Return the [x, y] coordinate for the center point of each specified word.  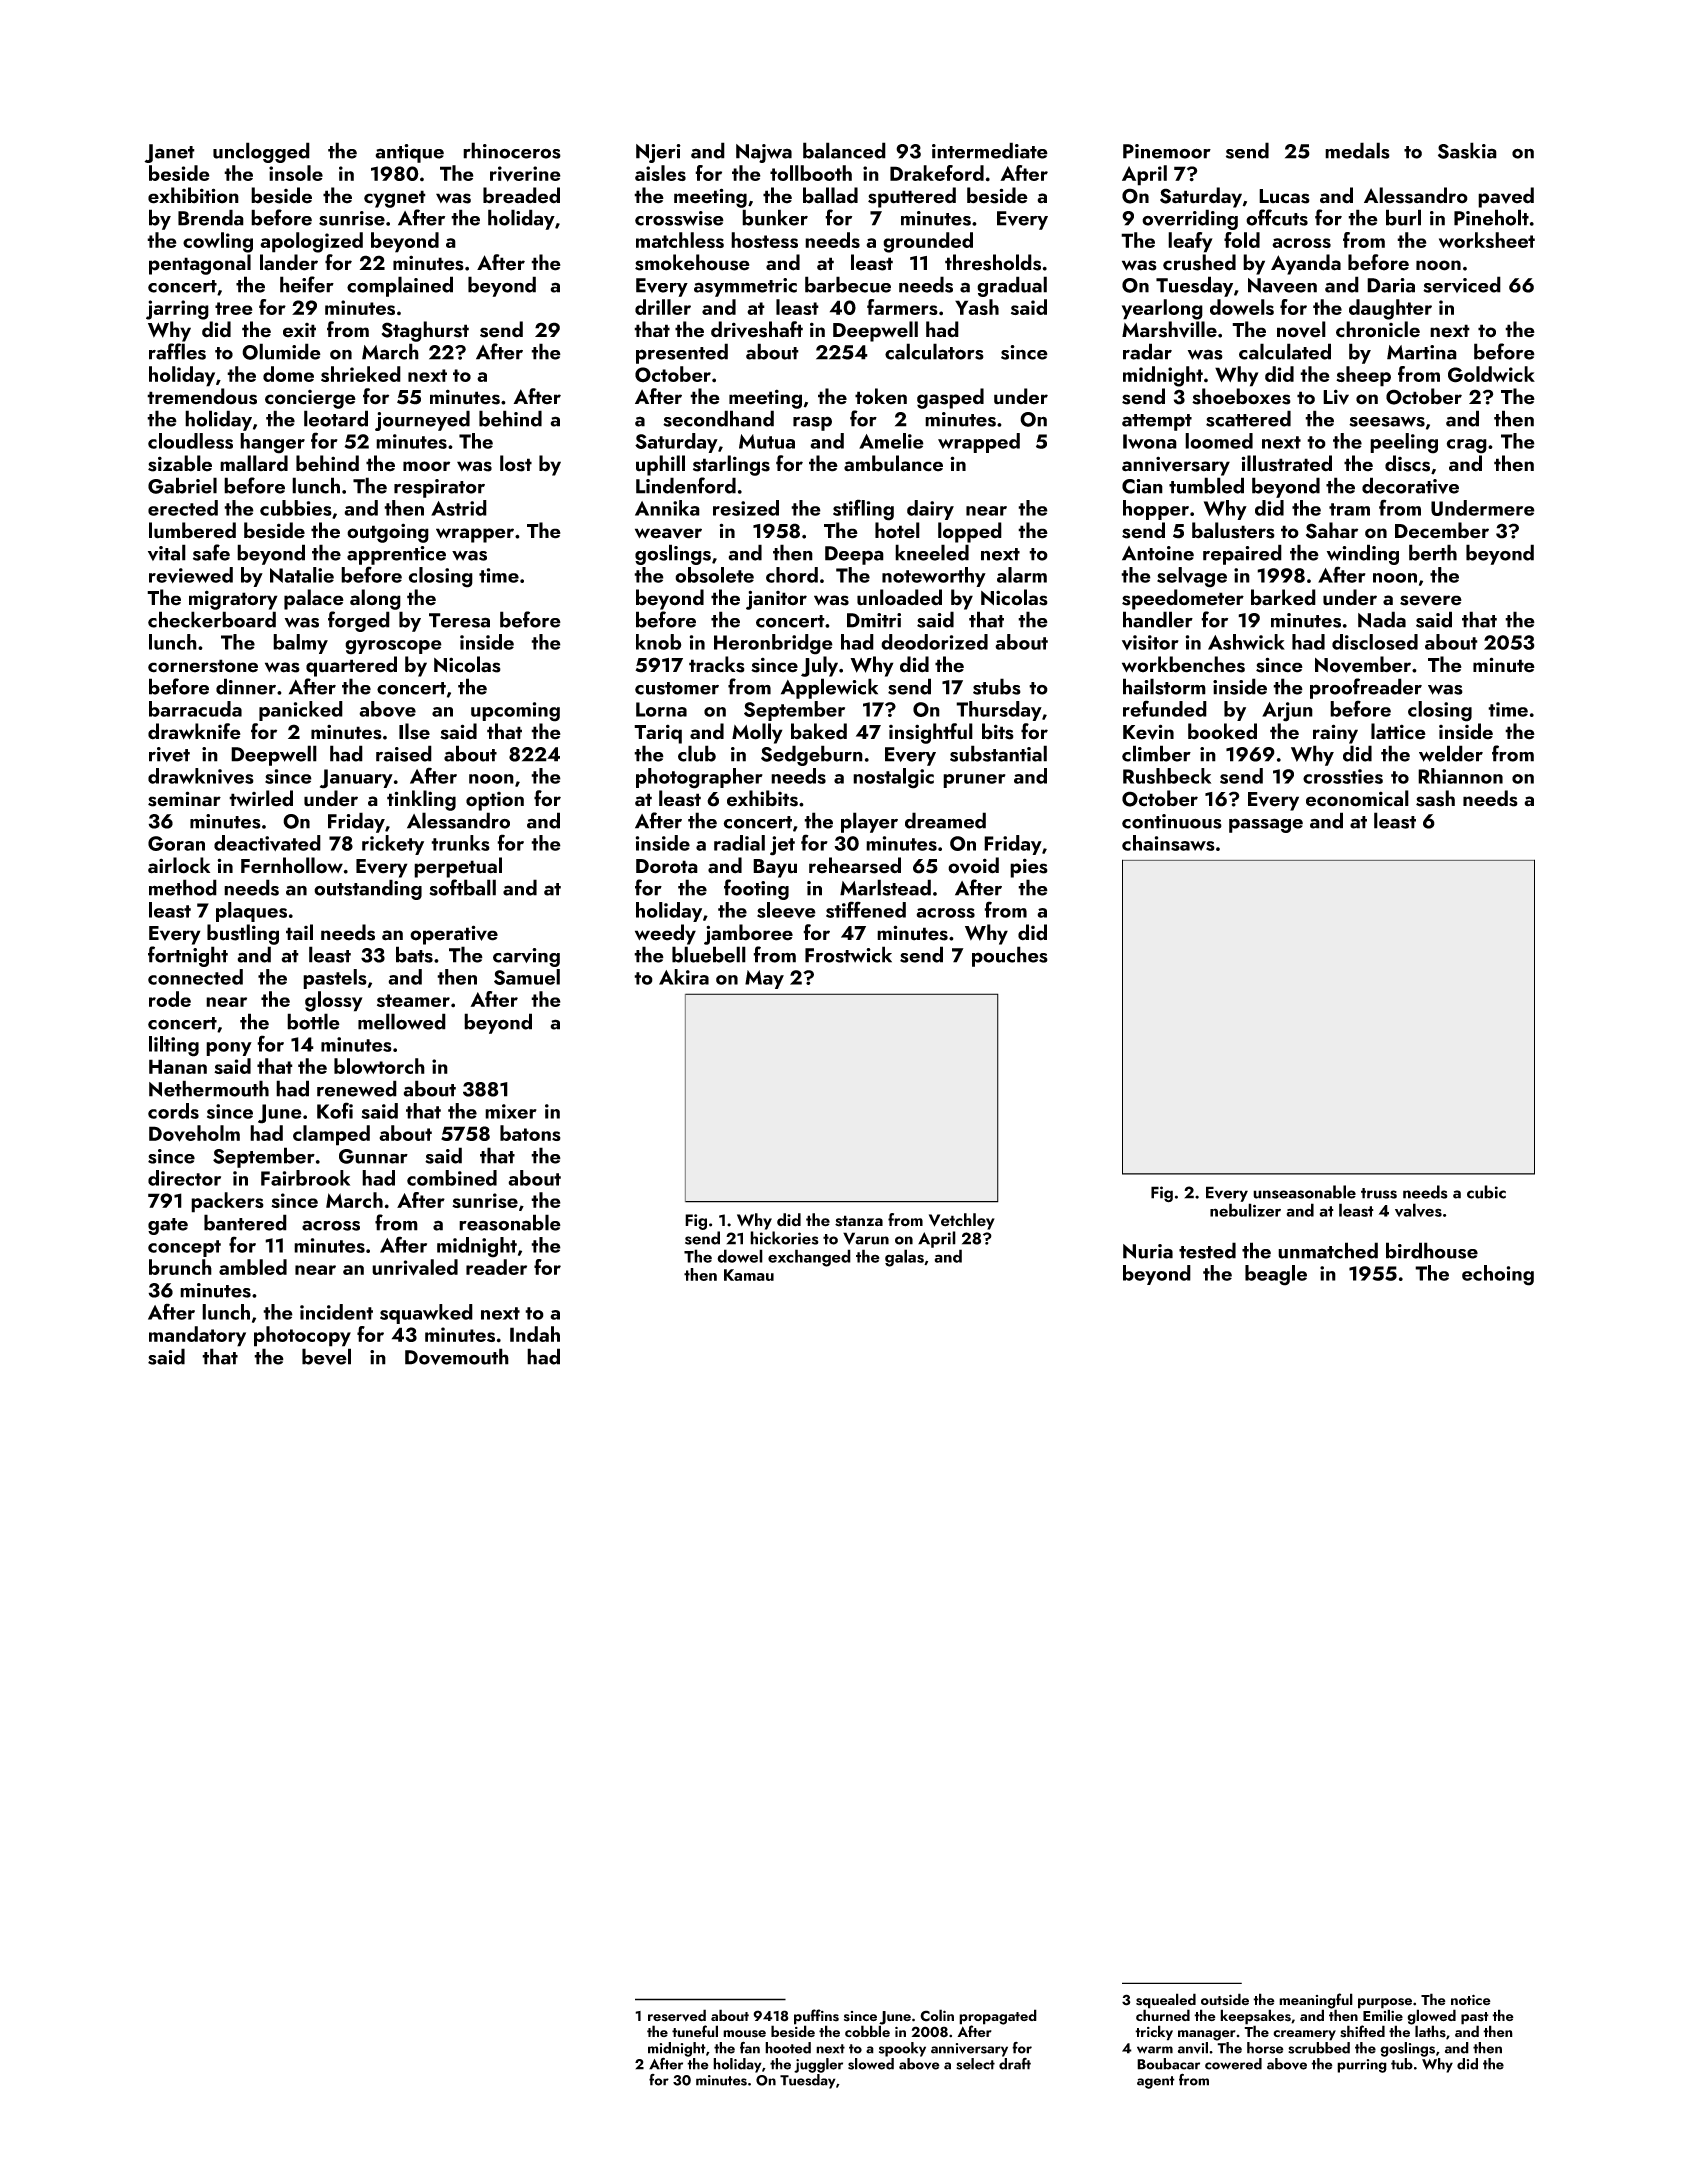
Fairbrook [305, 1178]
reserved [677, 2015]
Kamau [749, 1275]
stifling [863, 510]
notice [1471, 1999]
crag [1467, 446]
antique [409, 153]
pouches [1010, 956]
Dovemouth [457, 1356]
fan [750, 2047]
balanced [844, 150]
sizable [180, 463]
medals [1357, 150]
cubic [1486, 1192]
